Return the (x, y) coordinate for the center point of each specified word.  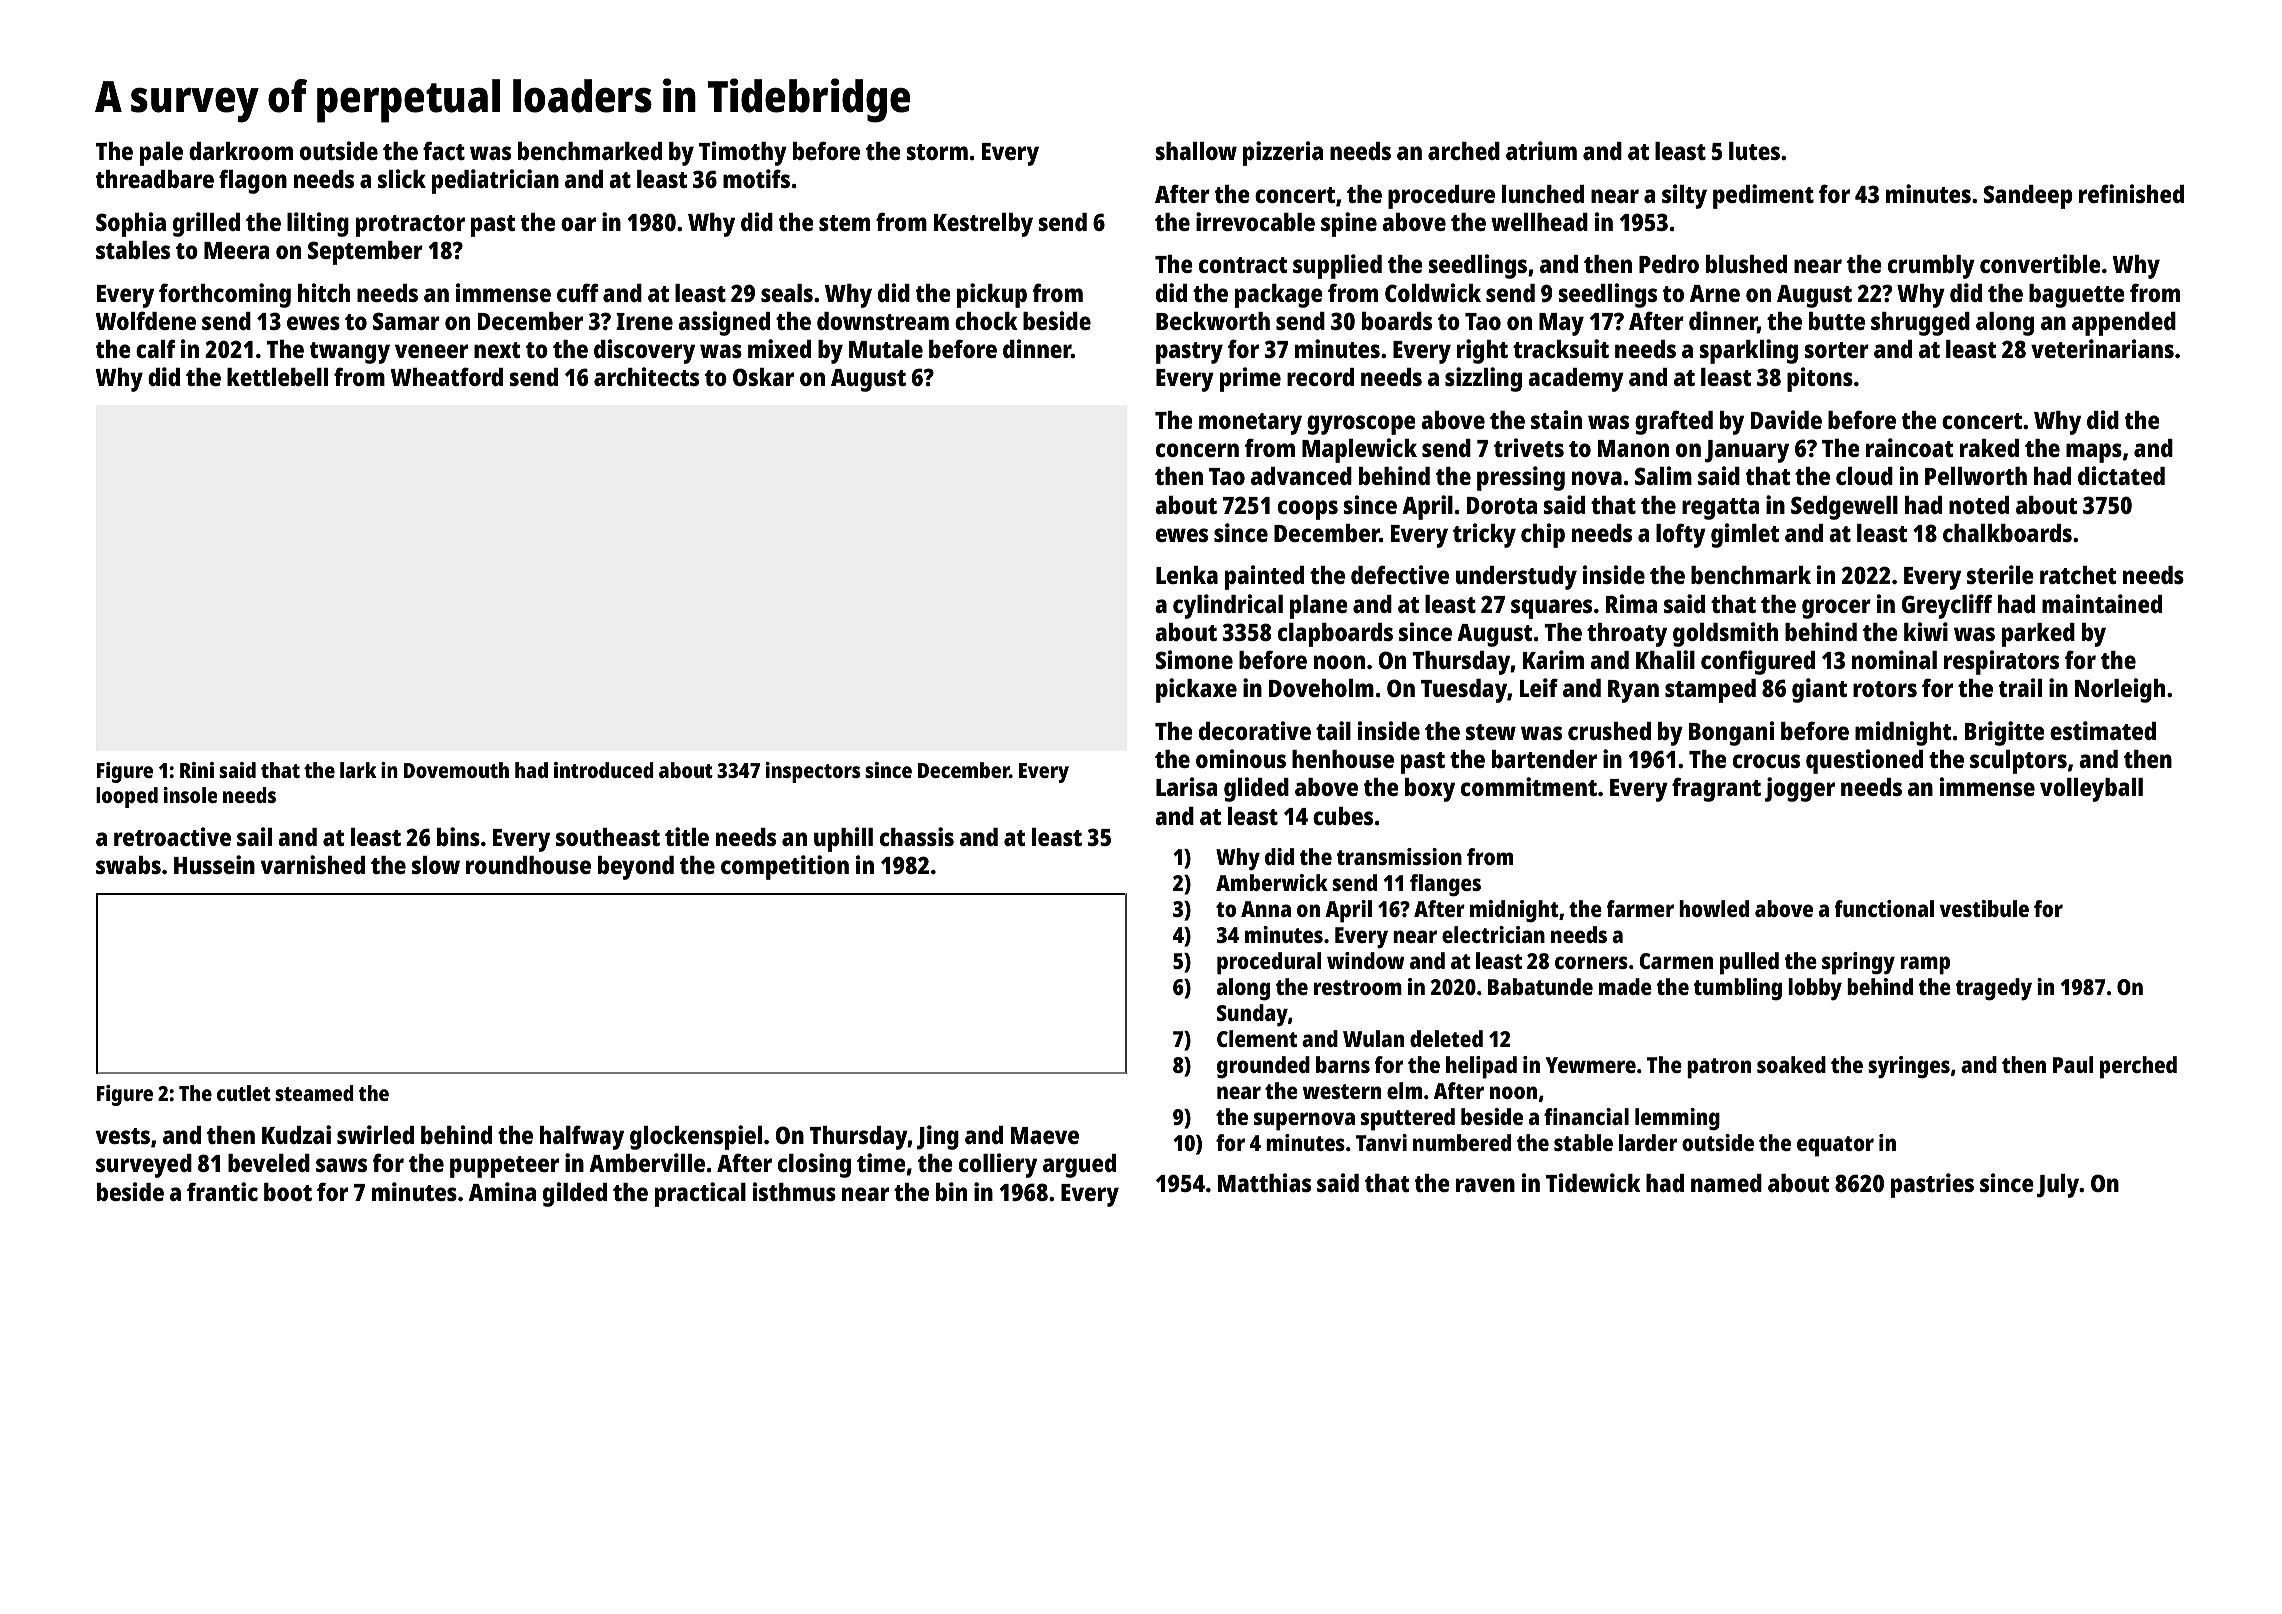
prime (1250, 379)
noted (1979, 505)
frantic (222, 1191)
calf (156, 348)
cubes (1343, 816)
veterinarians (2102, 348)
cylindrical (1228, 606)
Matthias (1264, 1182)
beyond (636, 868)
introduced (604, 770)
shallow (1196, 151)
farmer (1640, 908)
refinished (2131, 193)
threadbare (155, 179)
